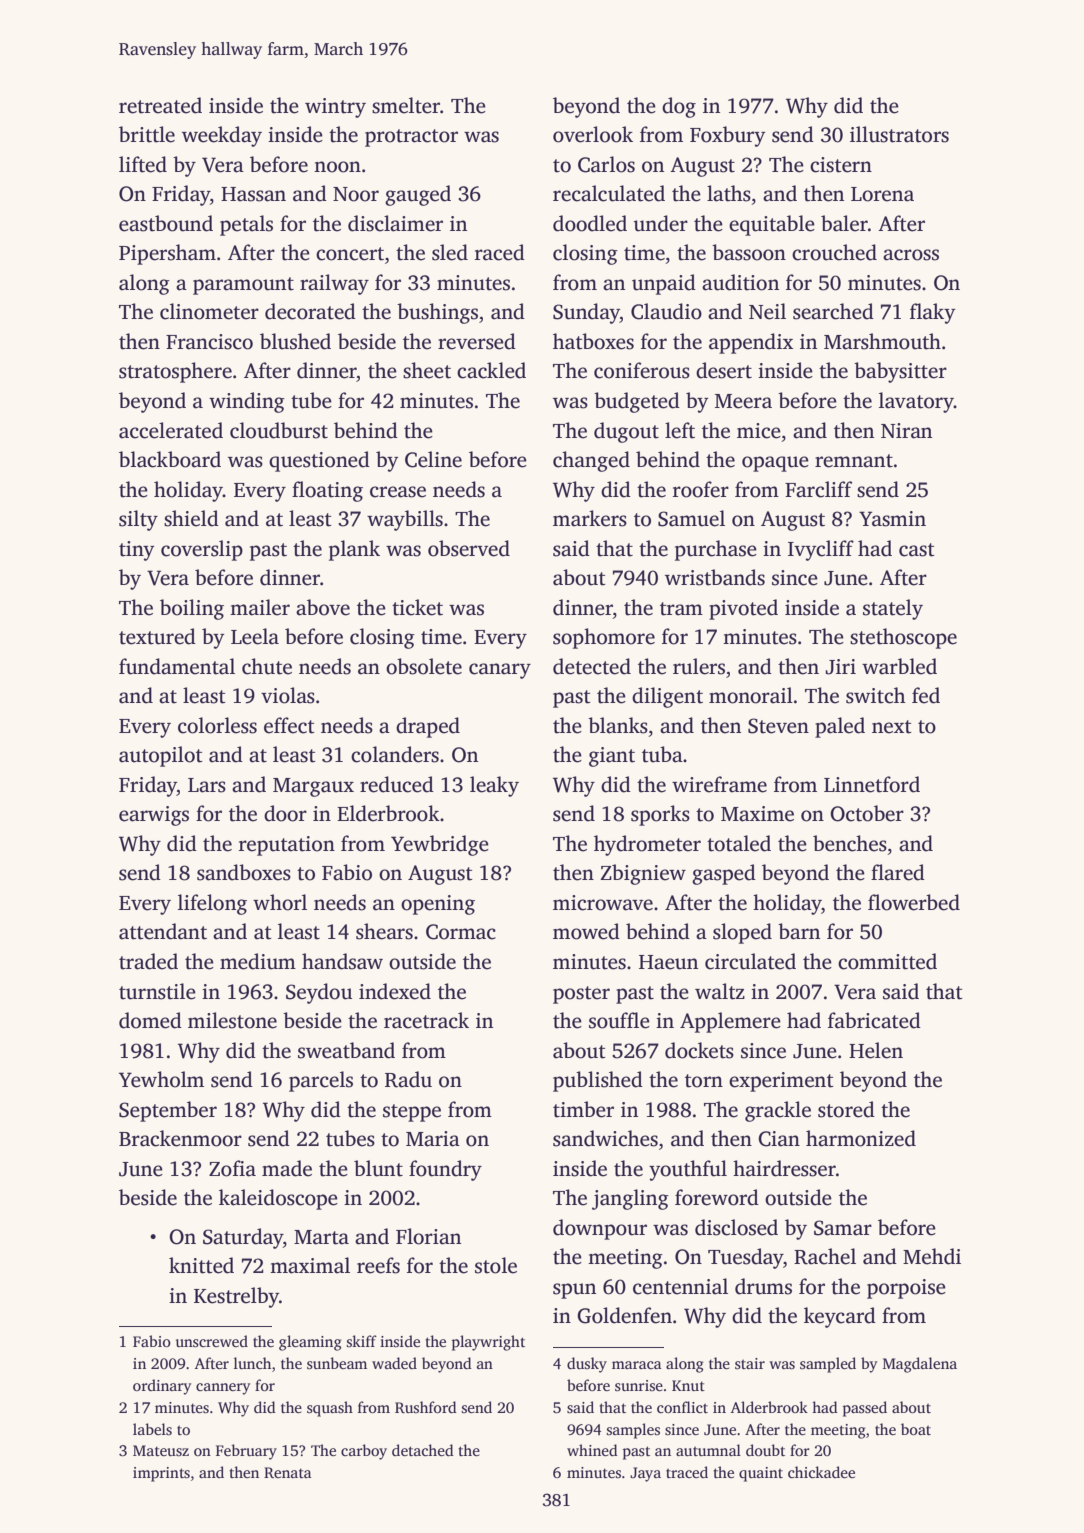 The height and width of the screenshot is (1533, 1084). Describe the element at coordinates (161, 756) in the screenshot. I see `autopilot` at that location.
